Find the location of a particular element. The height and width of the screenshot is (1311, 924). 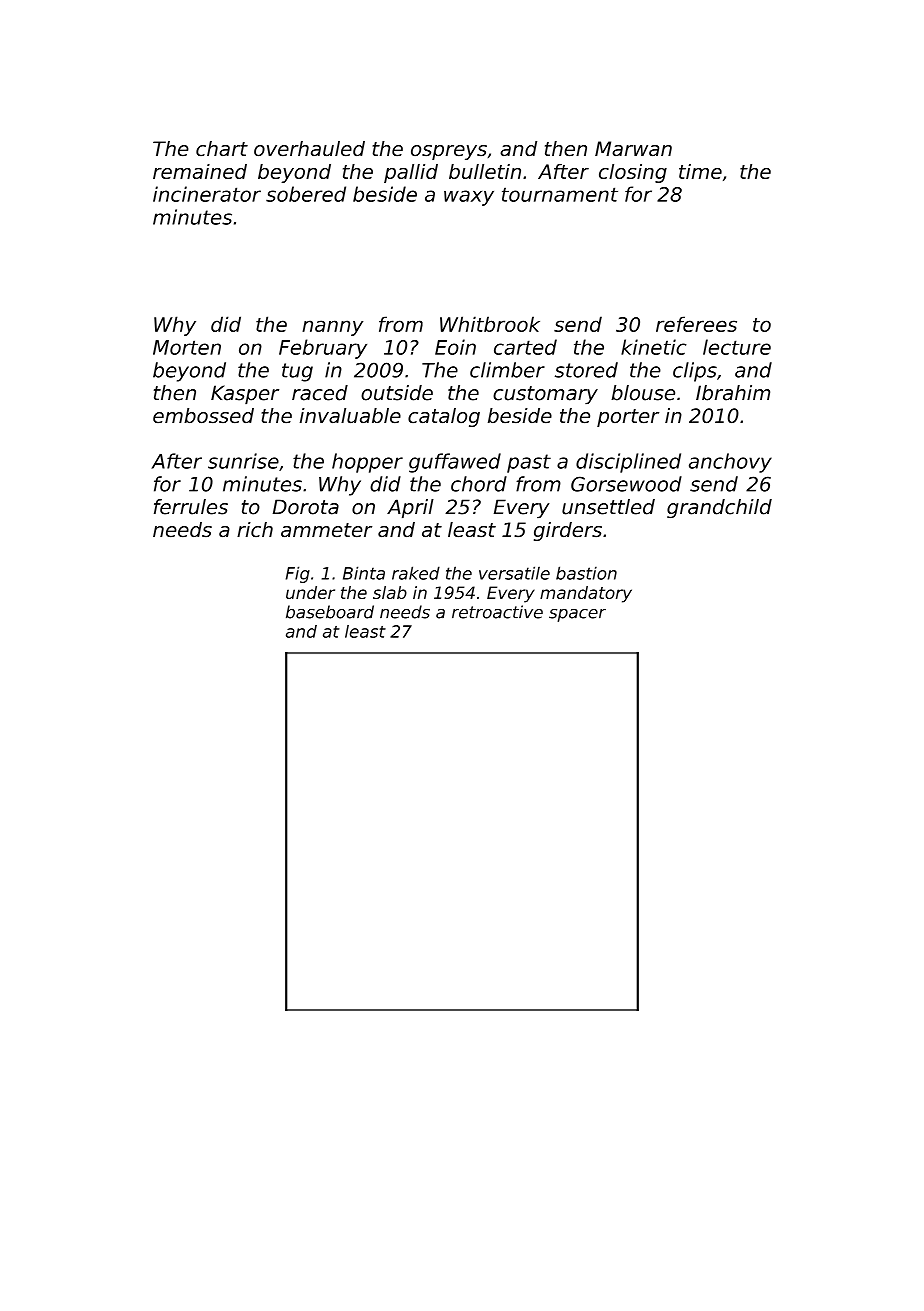

outside is located at coordinates (397, 393).
